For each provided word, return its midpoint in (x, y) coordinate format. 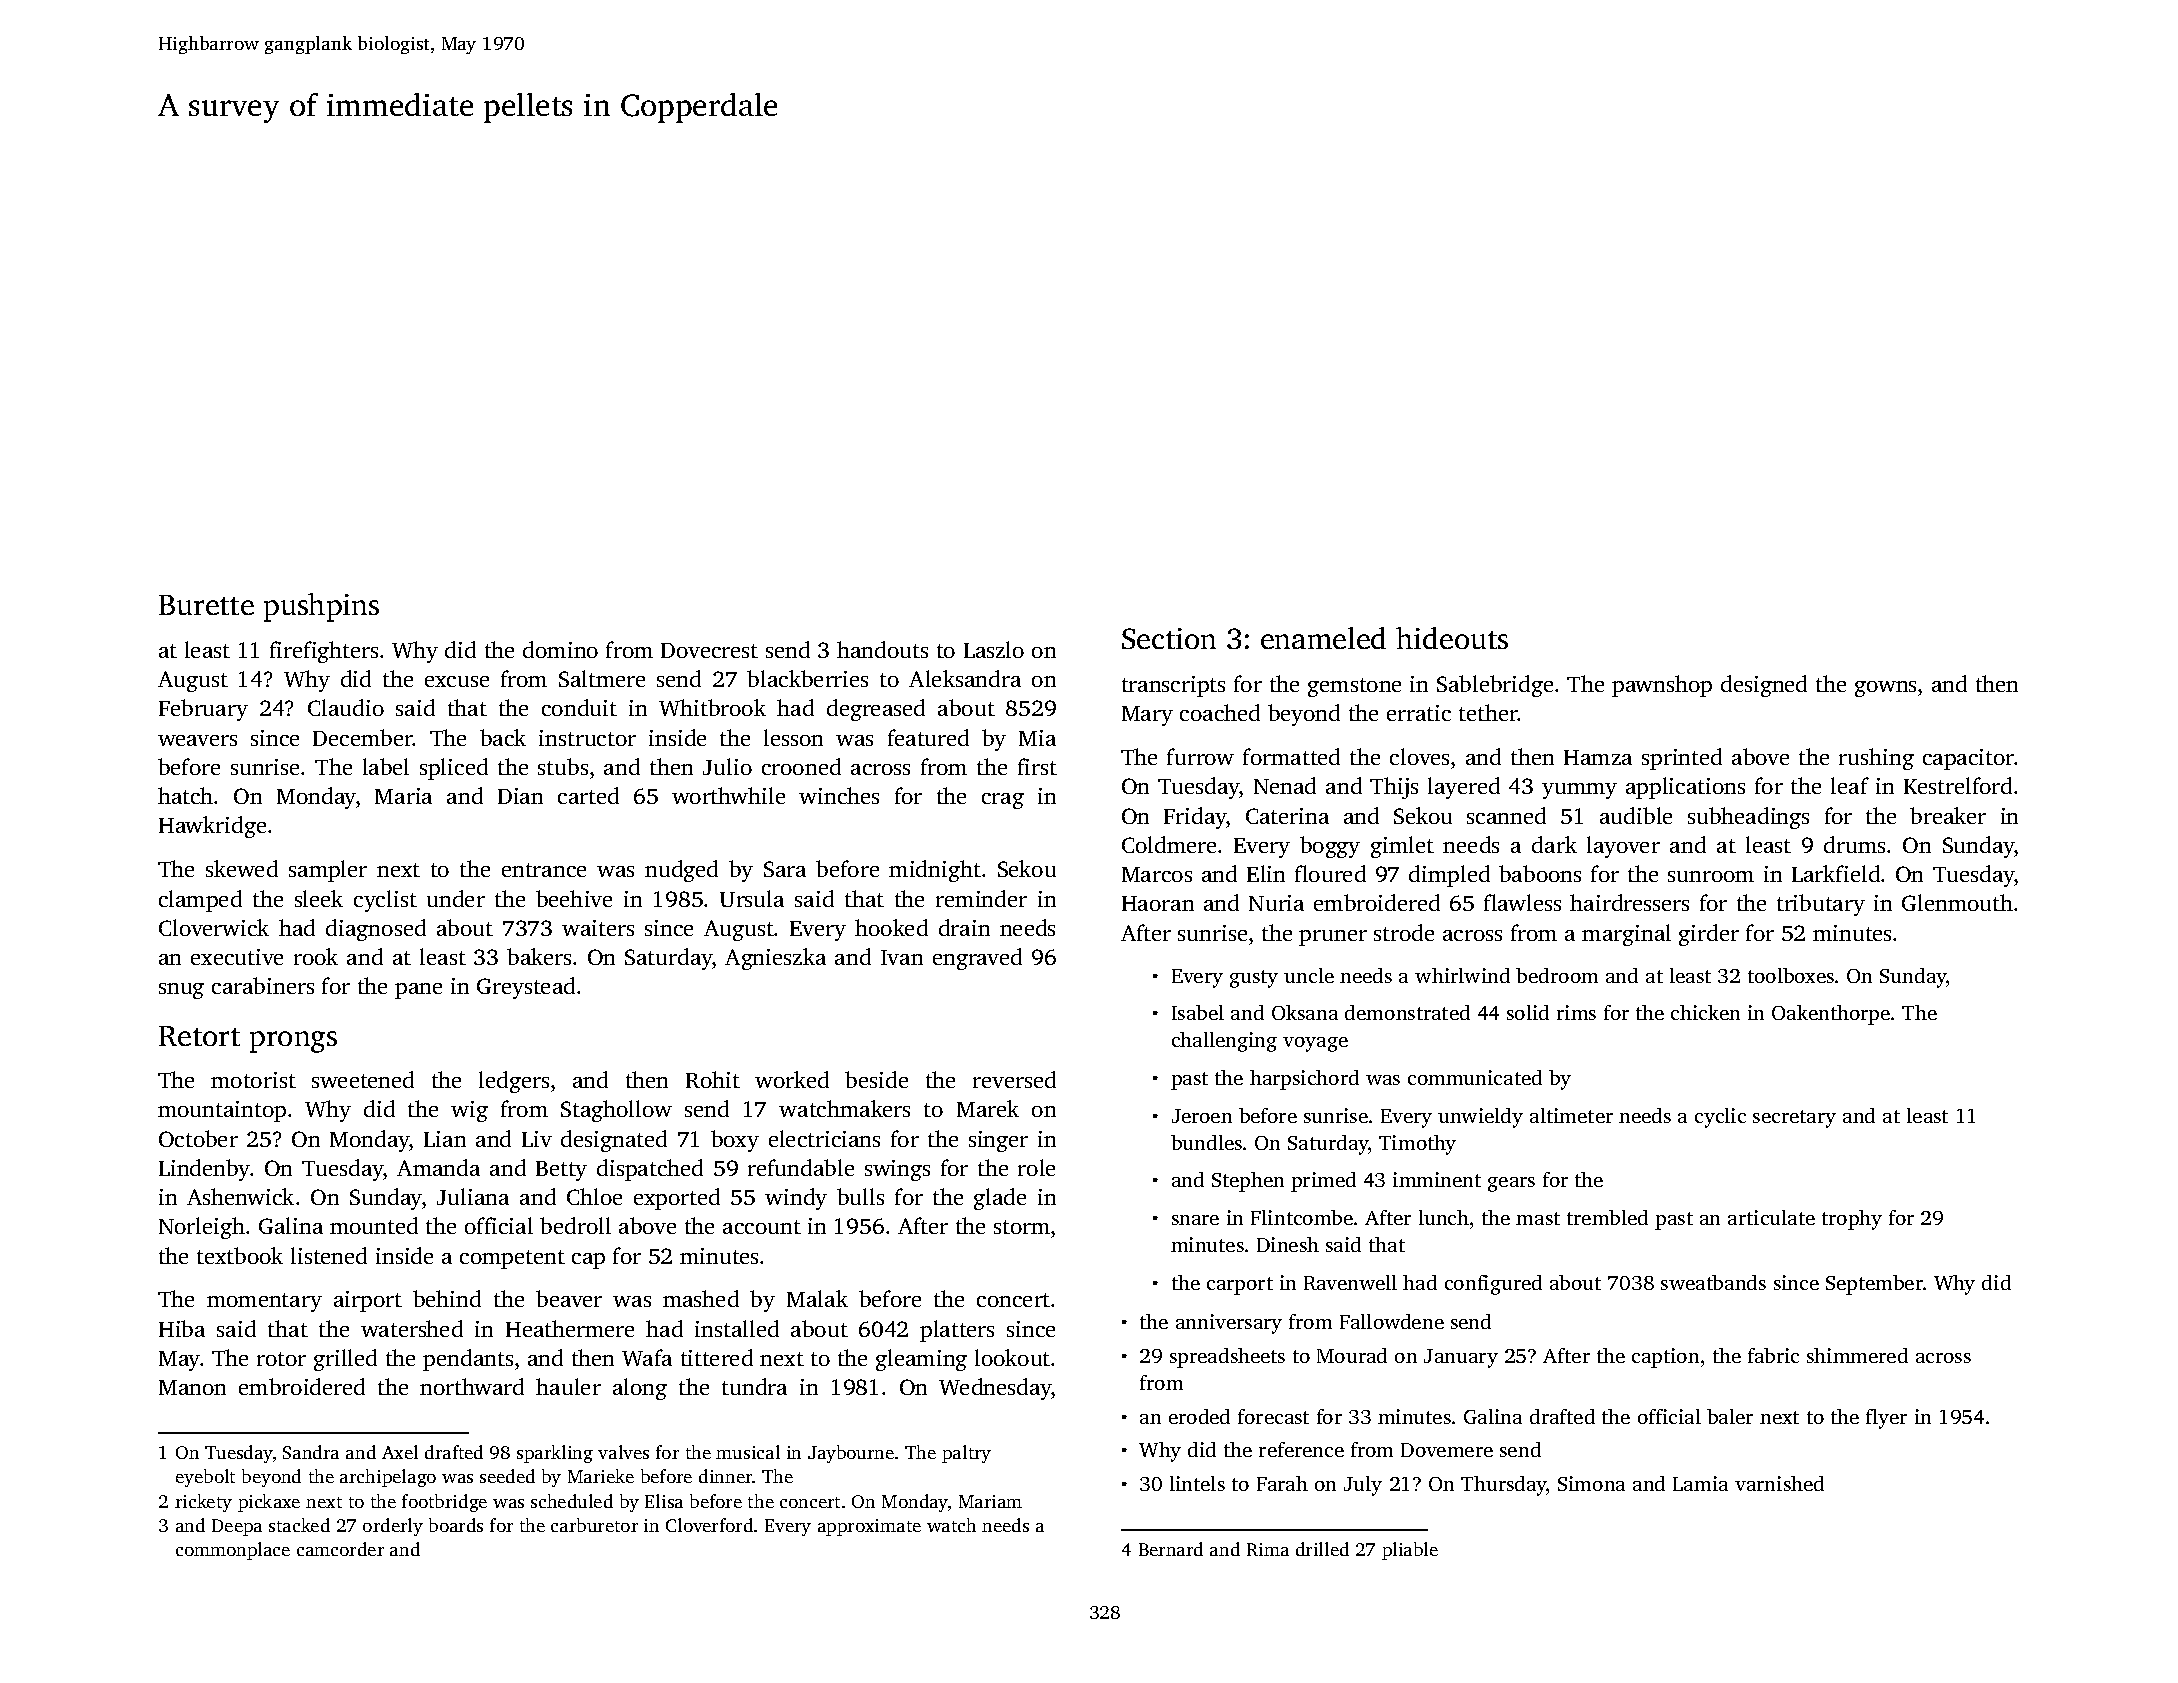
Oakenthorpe (1831, 1015)
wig (469, 1111)
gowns (1885, 689)
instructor (587, 738)
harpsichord (1304, 1080)
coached (1220, 712)
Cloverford (709, 1525)
